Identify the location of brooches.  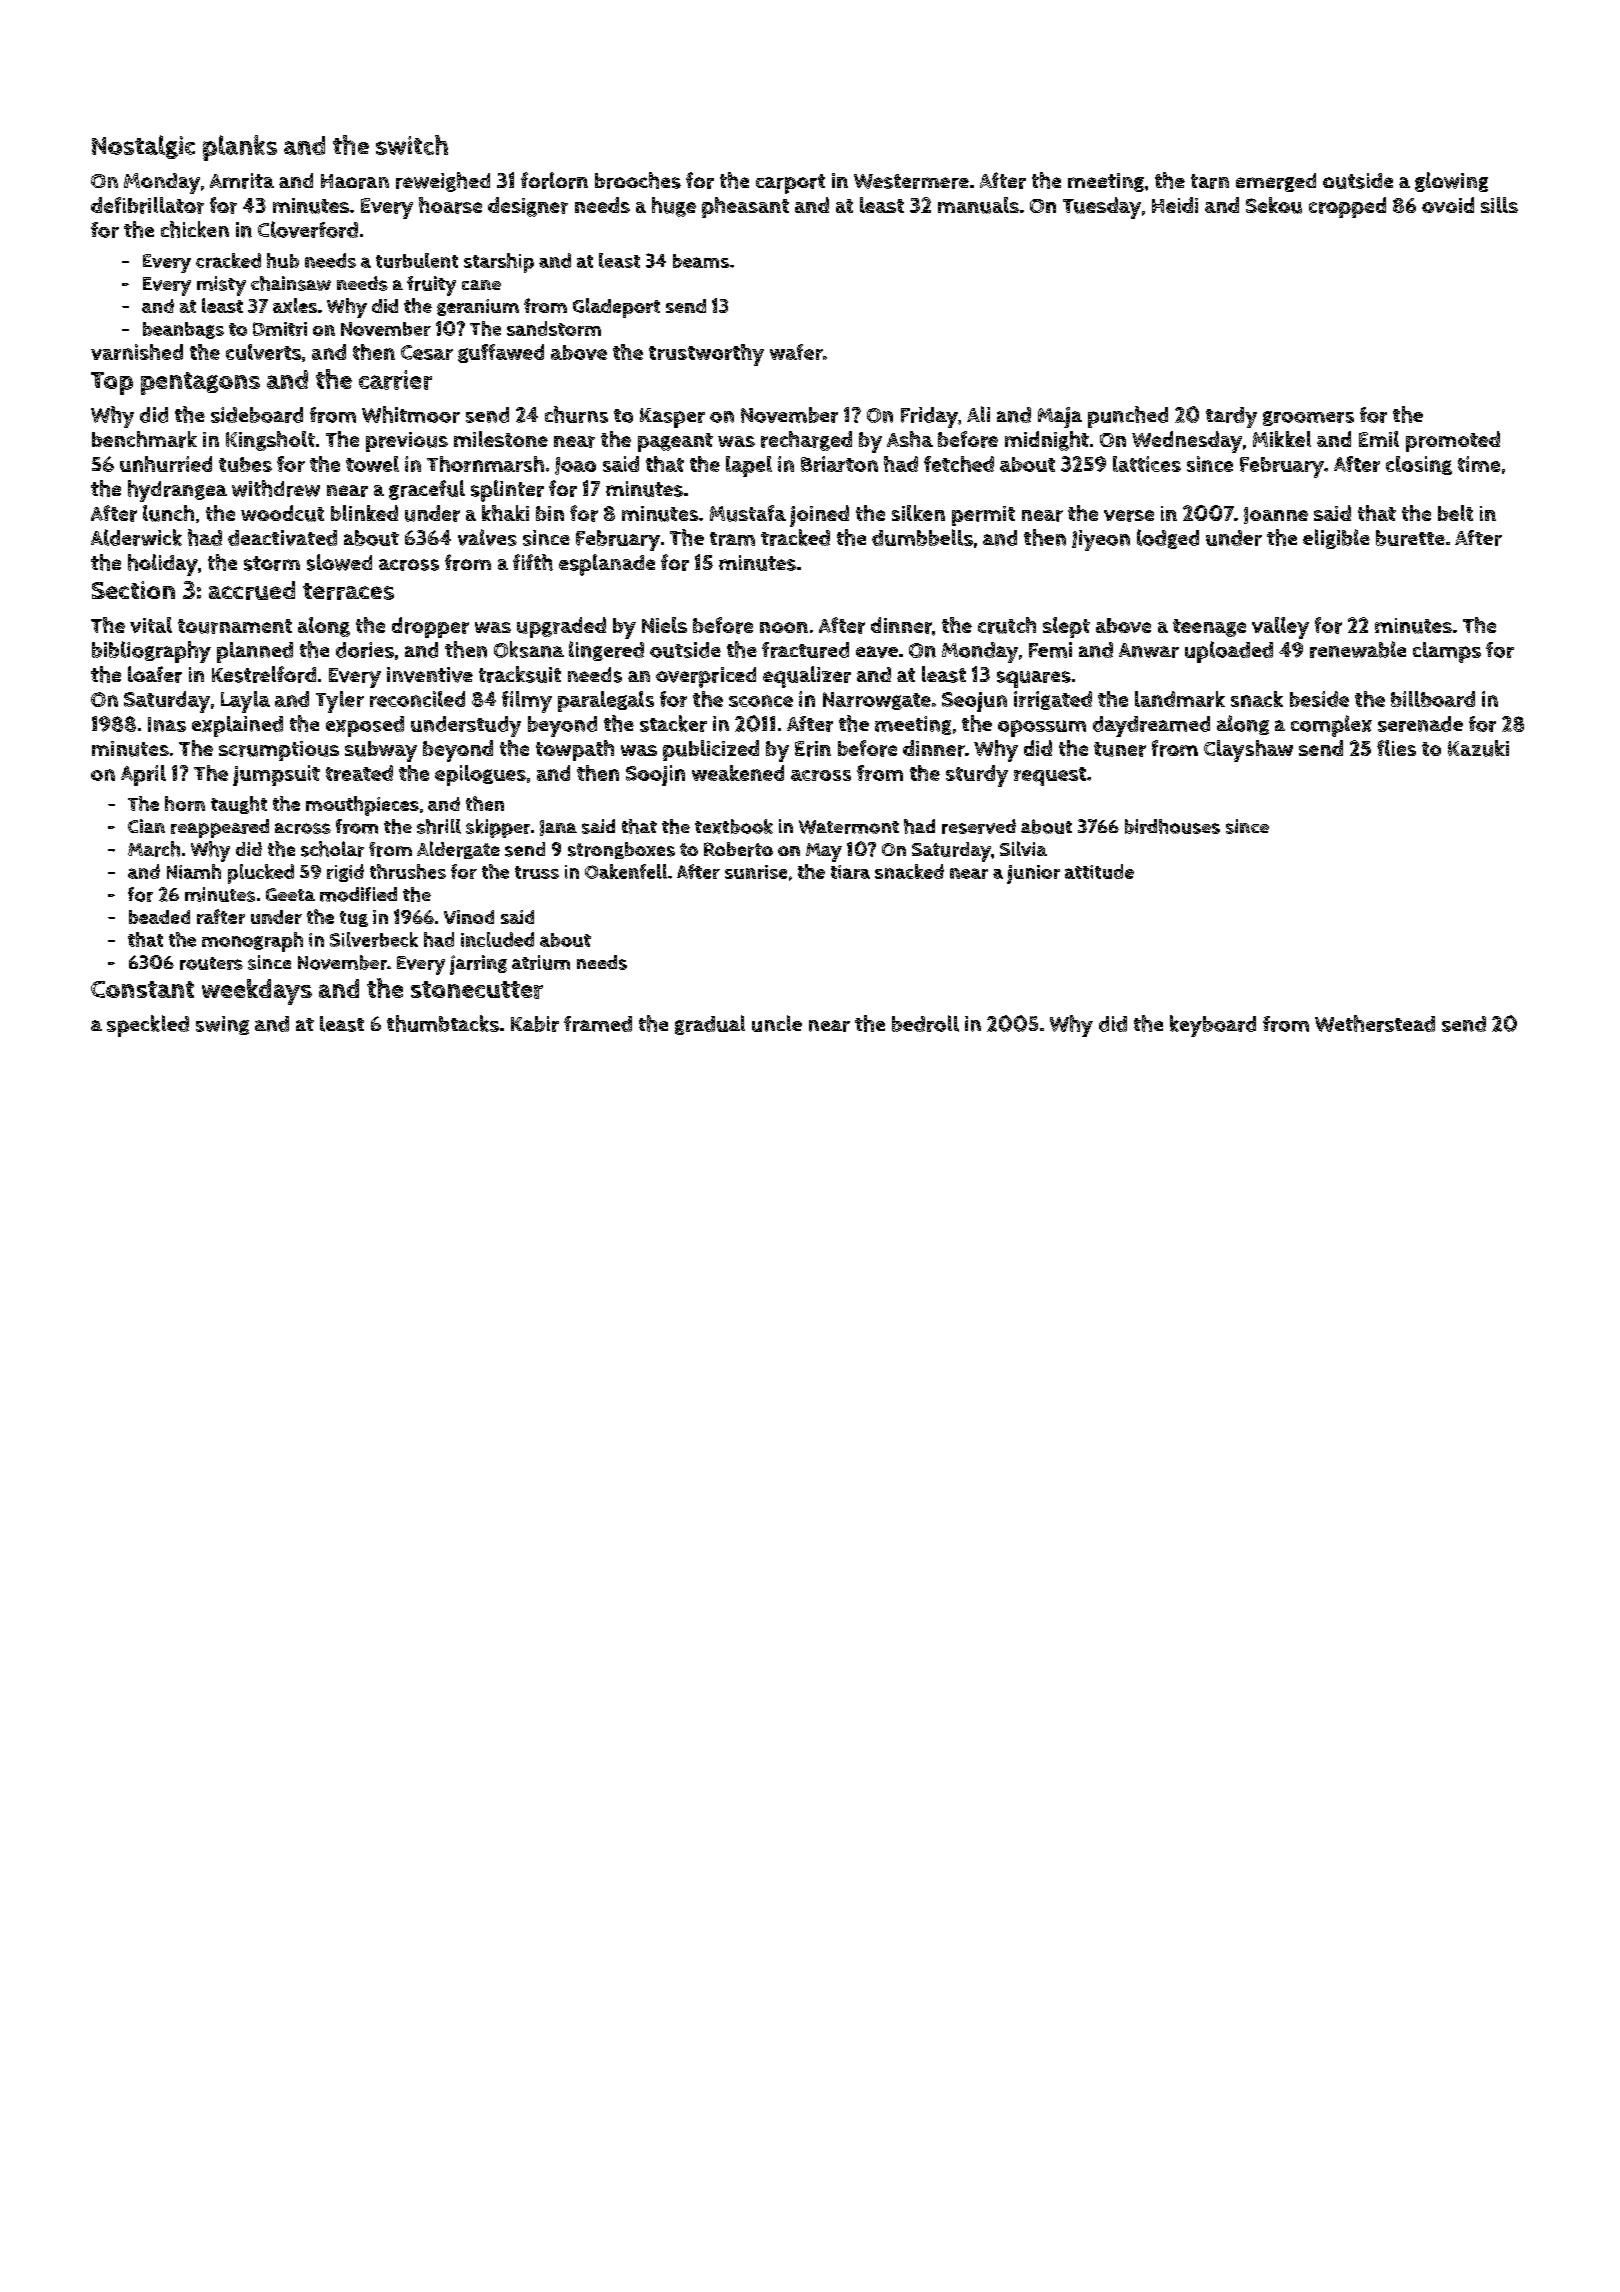
(638, 180).
